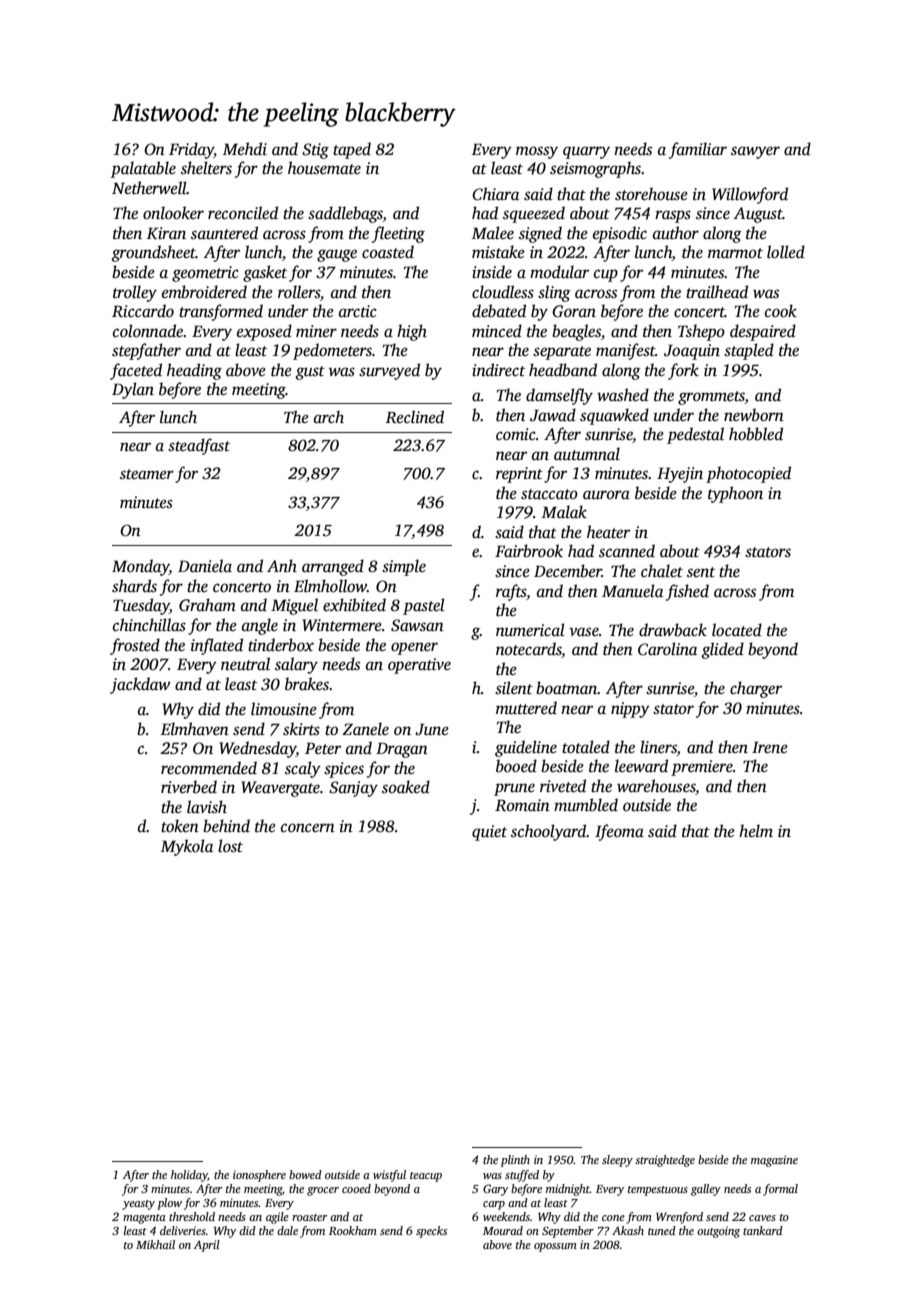 The width and height of the screenshot is (924, 1308). Describe the element at coordinates (770, 747) in the screenshot. I see `Irene` at that location.
